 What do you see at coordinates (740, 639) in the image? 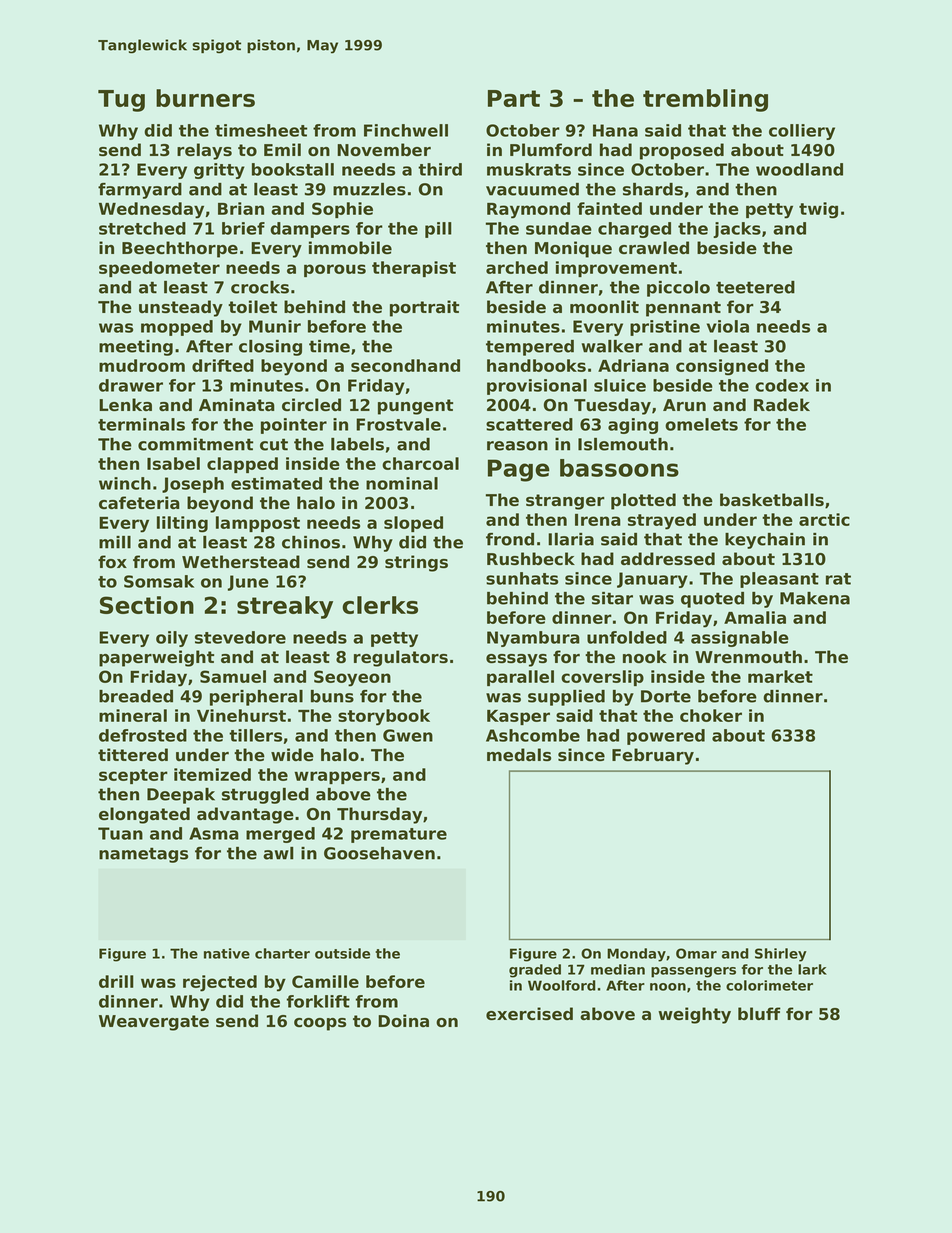
I see `assignable` at bounding box center [740, 639].
